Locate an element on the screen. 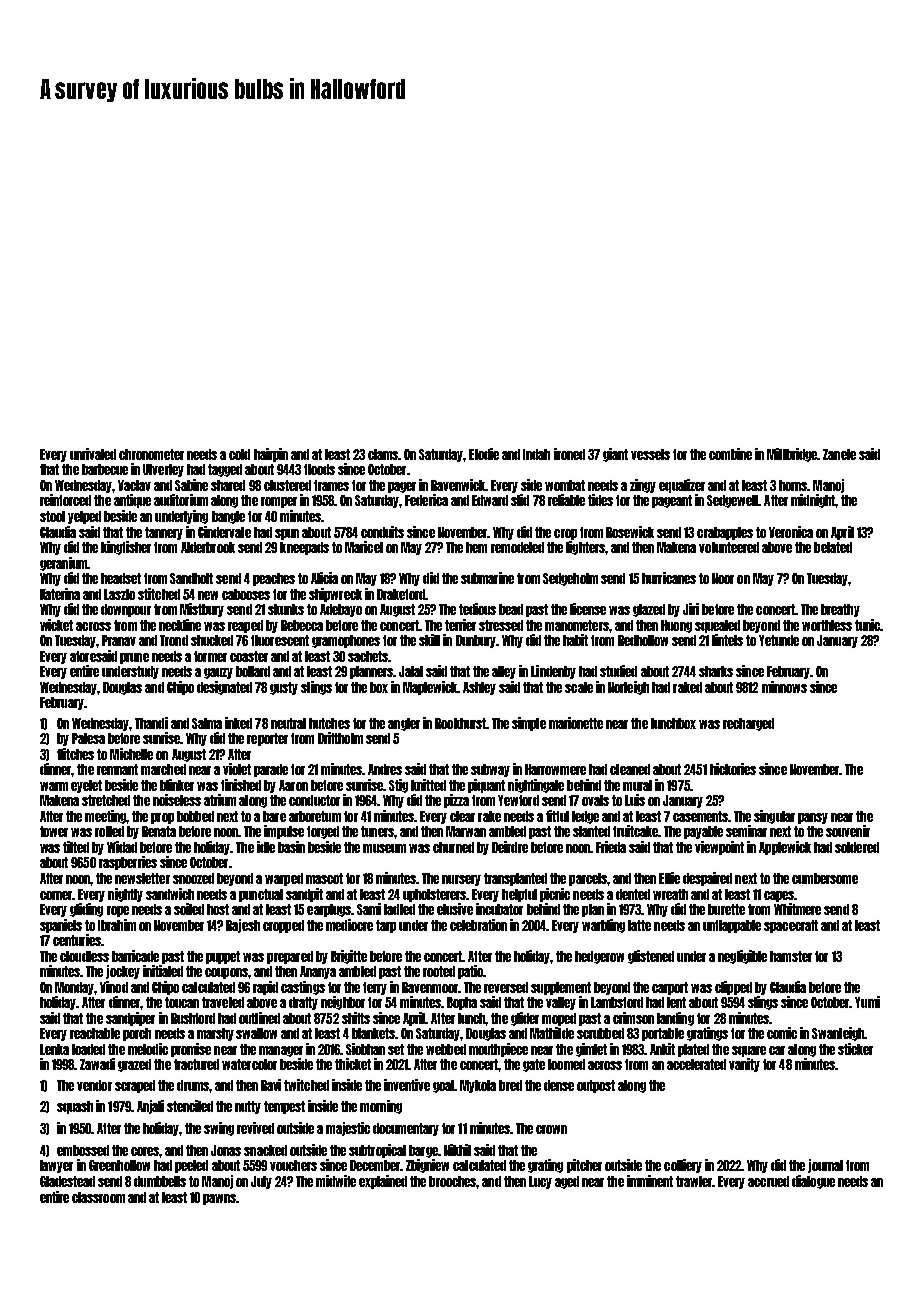 The width and height of the screenshot is (924, 1308). violet is located at coordinates (237, 769).
